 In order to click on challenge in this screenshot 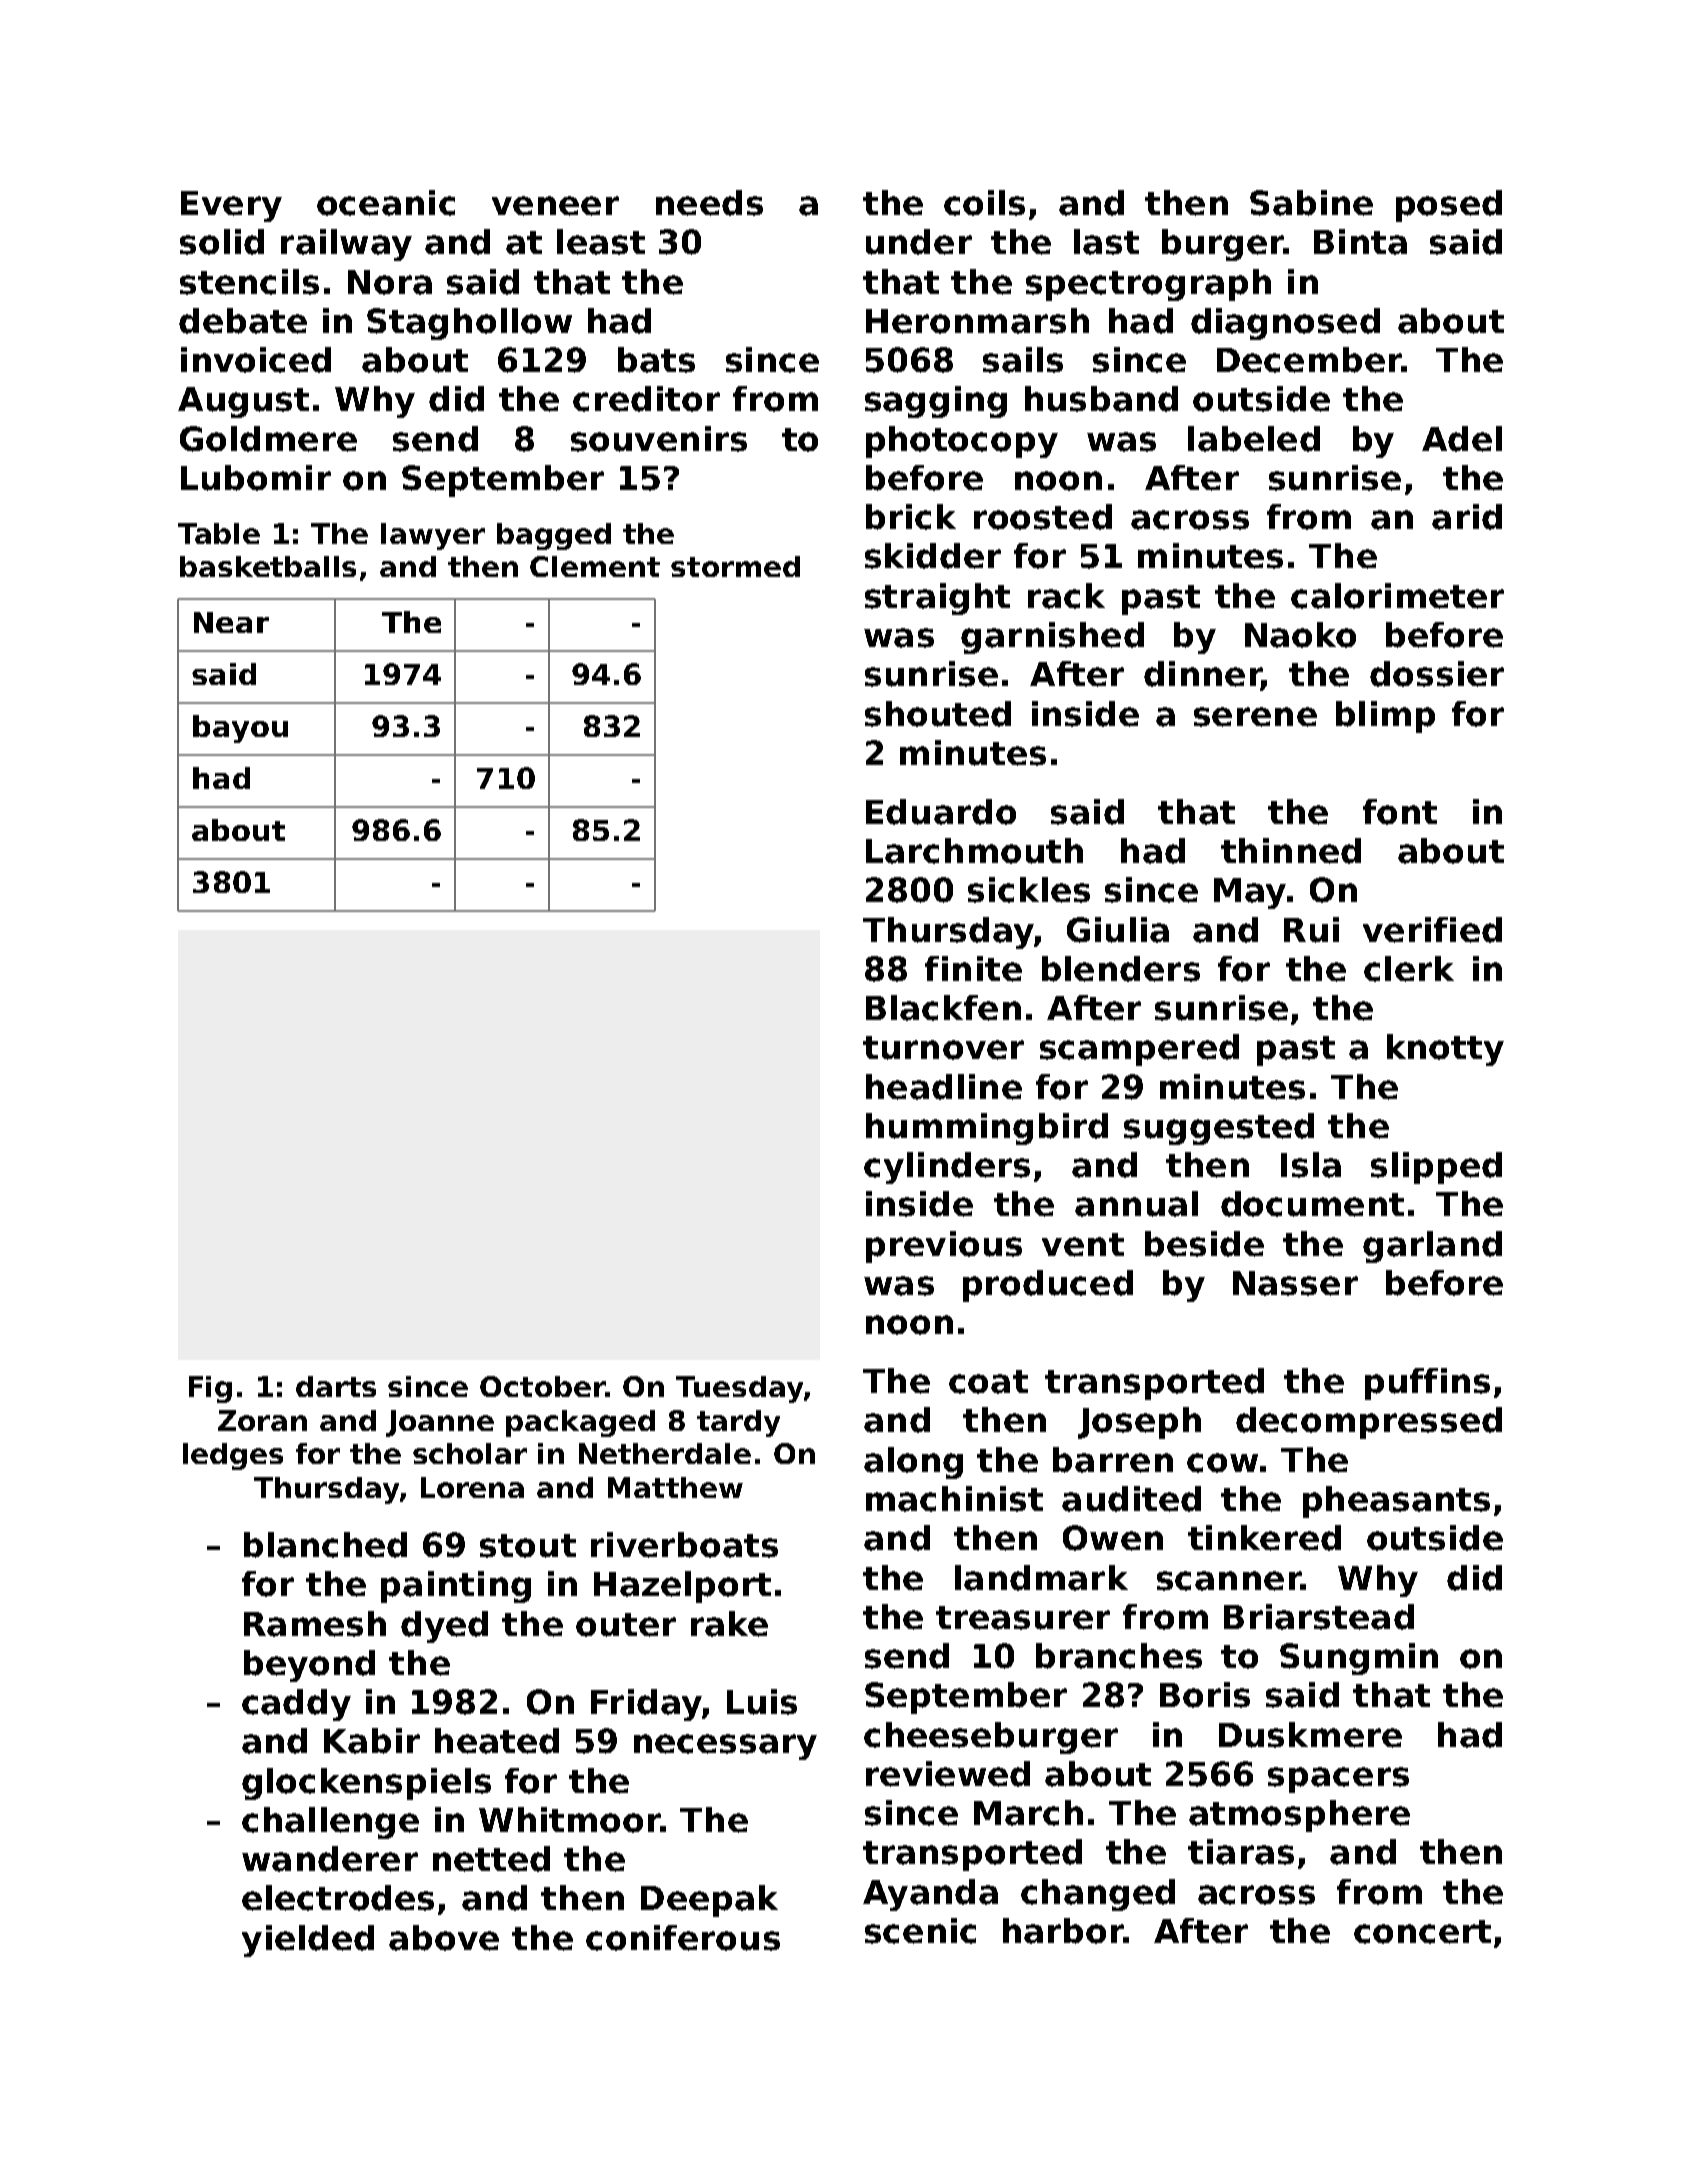, I will do `click(330, 1823)`.
